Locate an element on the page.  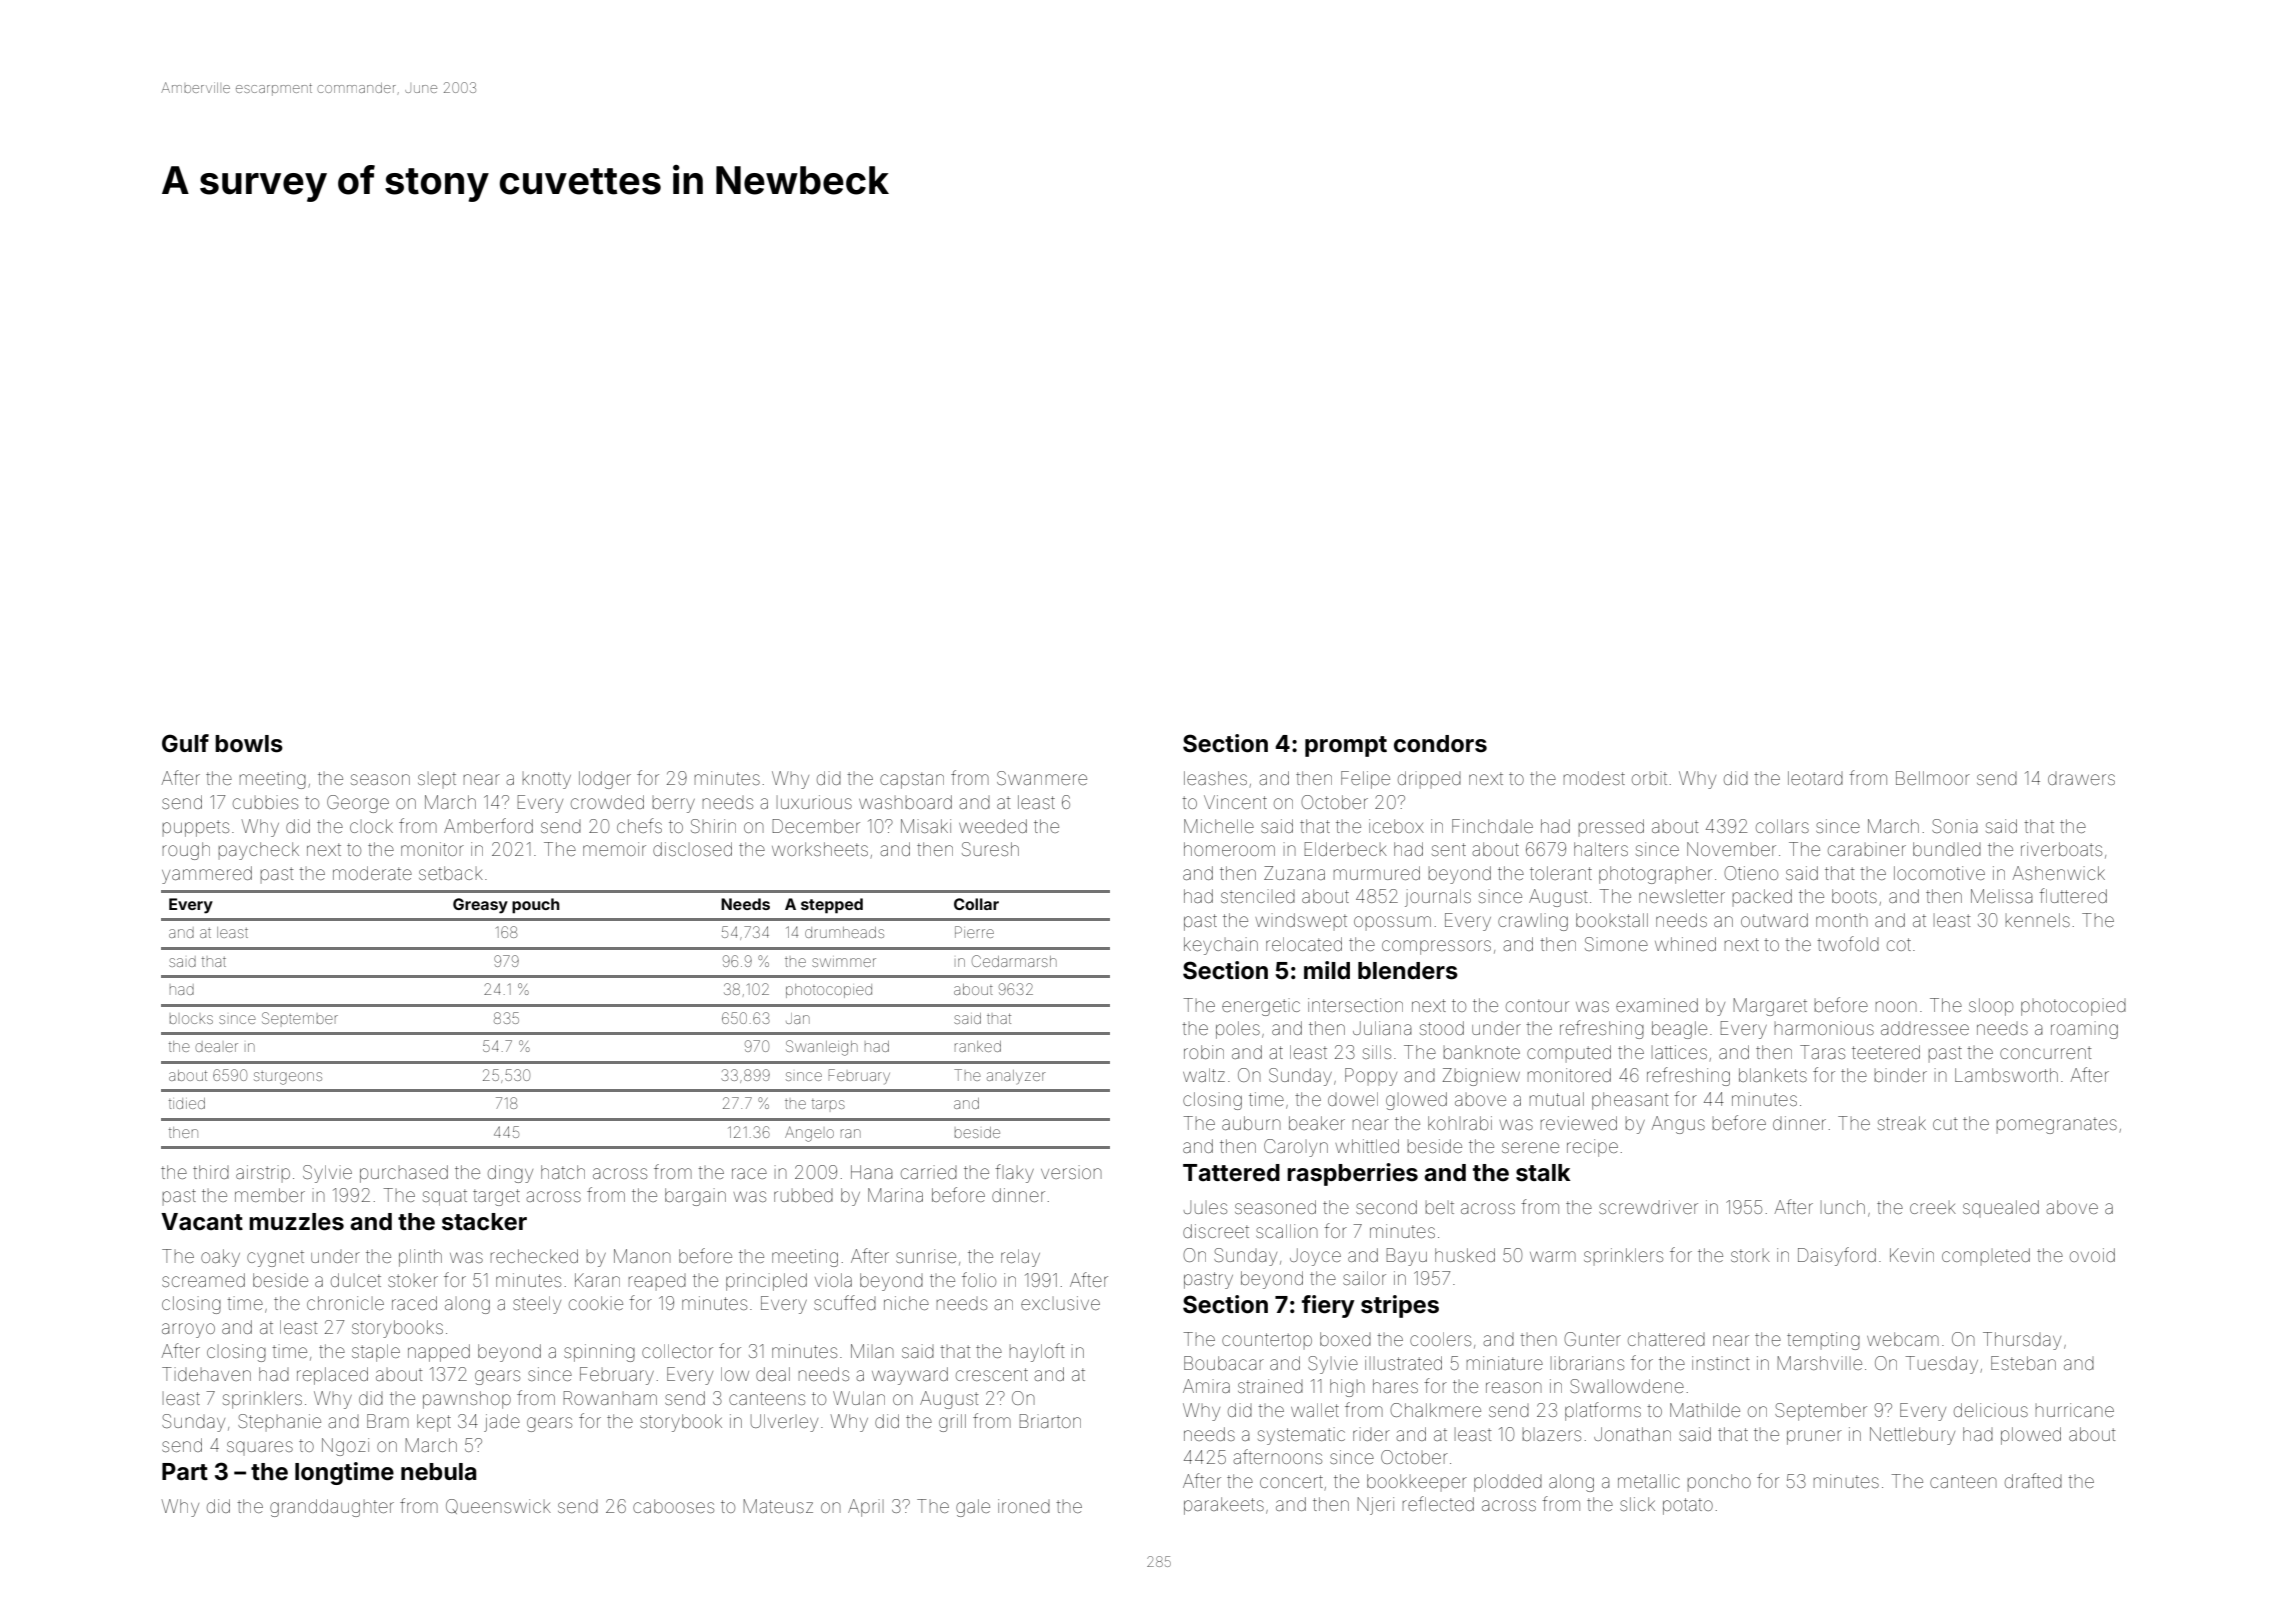
scallion is located at coordinates (1287, 1231).
